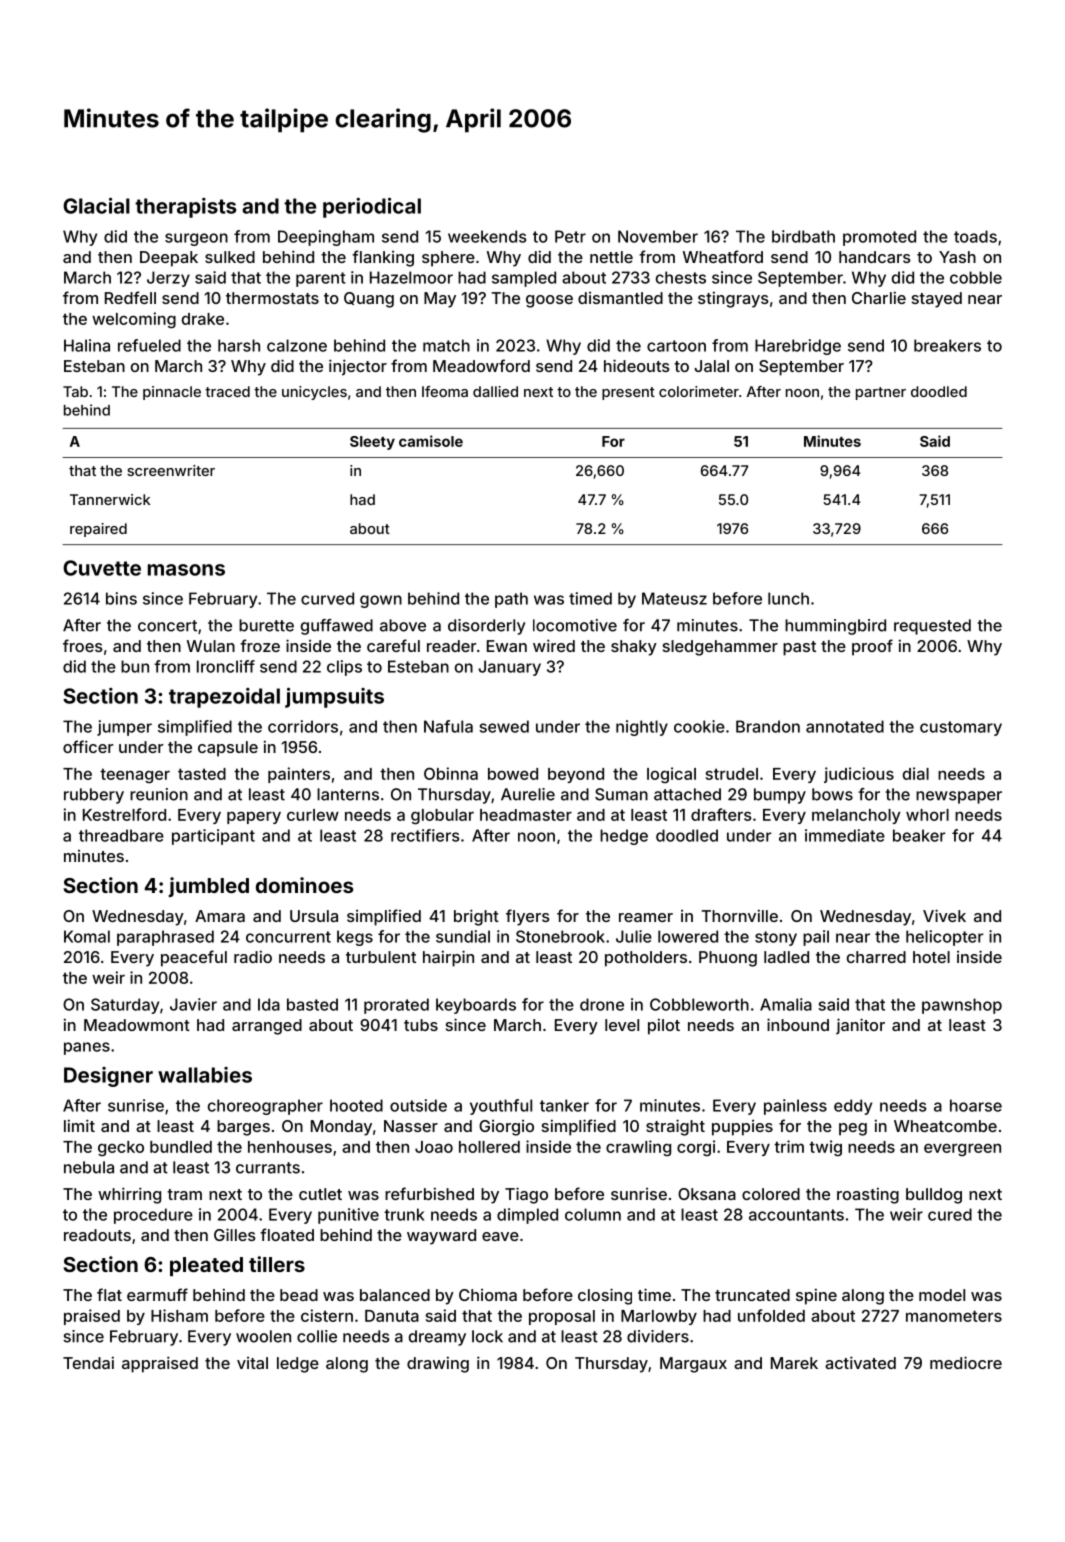 The image size is (1065, 1542). What do you see at coordinates (79, 1125) in the screenshot?
I see `limit` at bounding box center [79, 1125].
